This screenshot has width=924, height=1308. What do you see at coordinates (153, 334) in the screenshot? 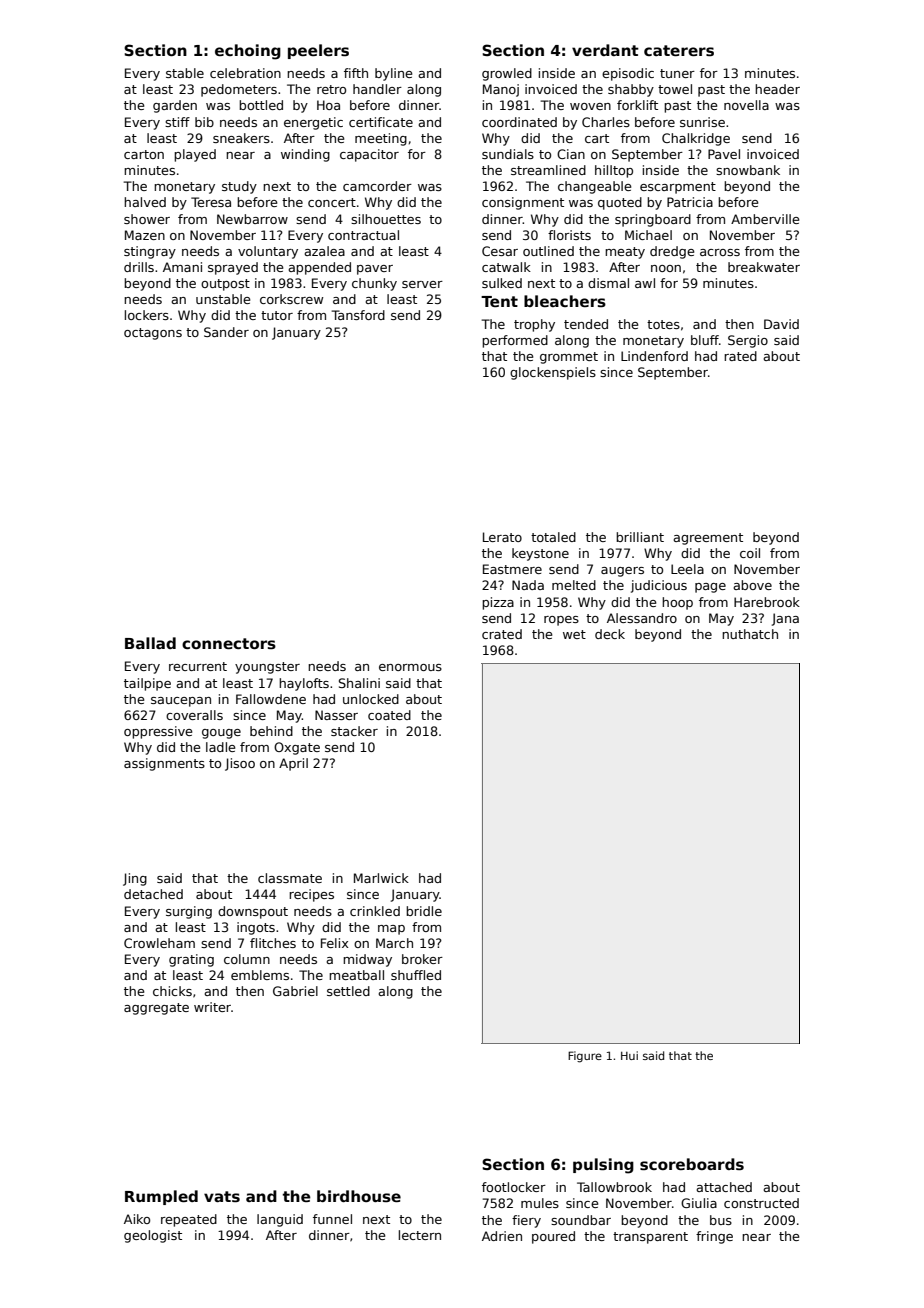
I see `octagons` at bounding box center [153, 334].
